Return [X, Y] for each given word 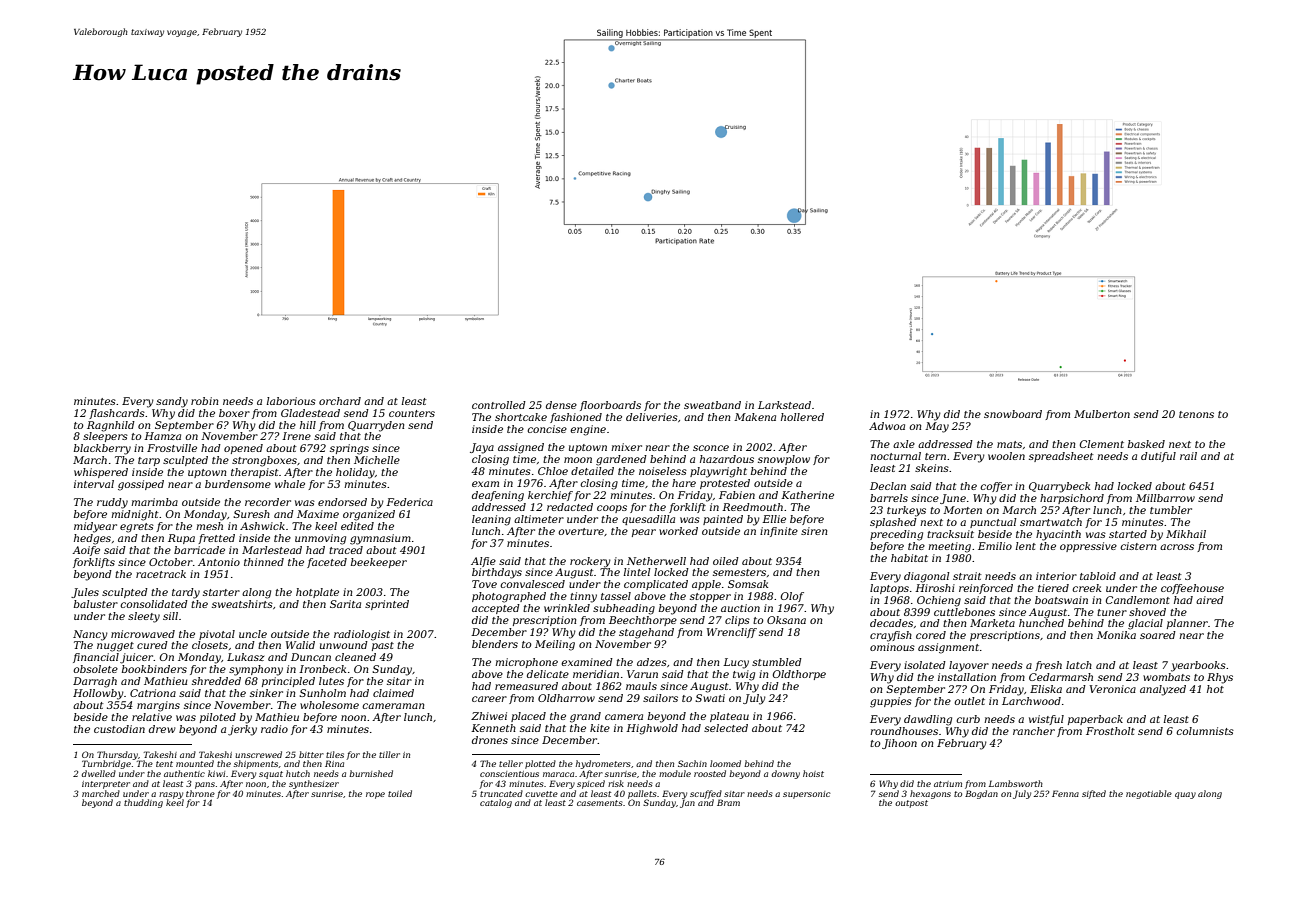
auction [740, 608]
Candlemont [1138, 600]
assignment [948, 648]
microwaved [143, 634]
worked [678, 531]
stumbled [777, 662]
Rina [334, 763]
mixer [626, 447]
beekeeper [379, 563]
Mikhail [1186, 534]
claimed [393, 693]
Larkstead [784, 405]
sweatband [712, 405]
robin [204, 401]
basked [1146, 444]
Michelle [377, 460]
